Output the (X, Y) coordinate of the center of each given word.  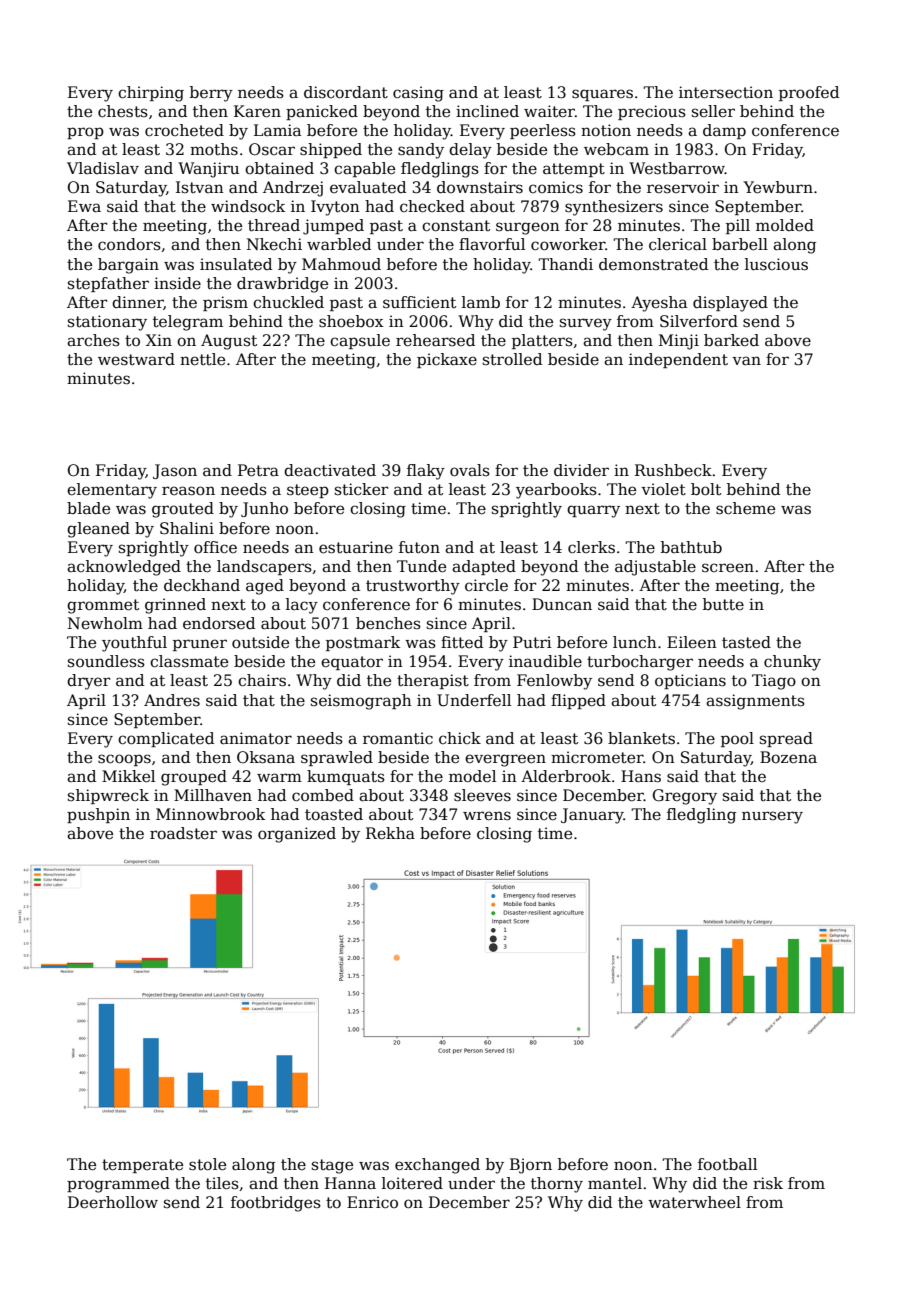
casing (418, 94)
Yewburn (778, 187)
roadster (183, 833)
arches (93, 340)
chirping (151, 94)
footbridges (276, 1204)
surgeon (528, 228)
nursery (772, 817)
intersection (726, 92)
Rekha (390, 833)
